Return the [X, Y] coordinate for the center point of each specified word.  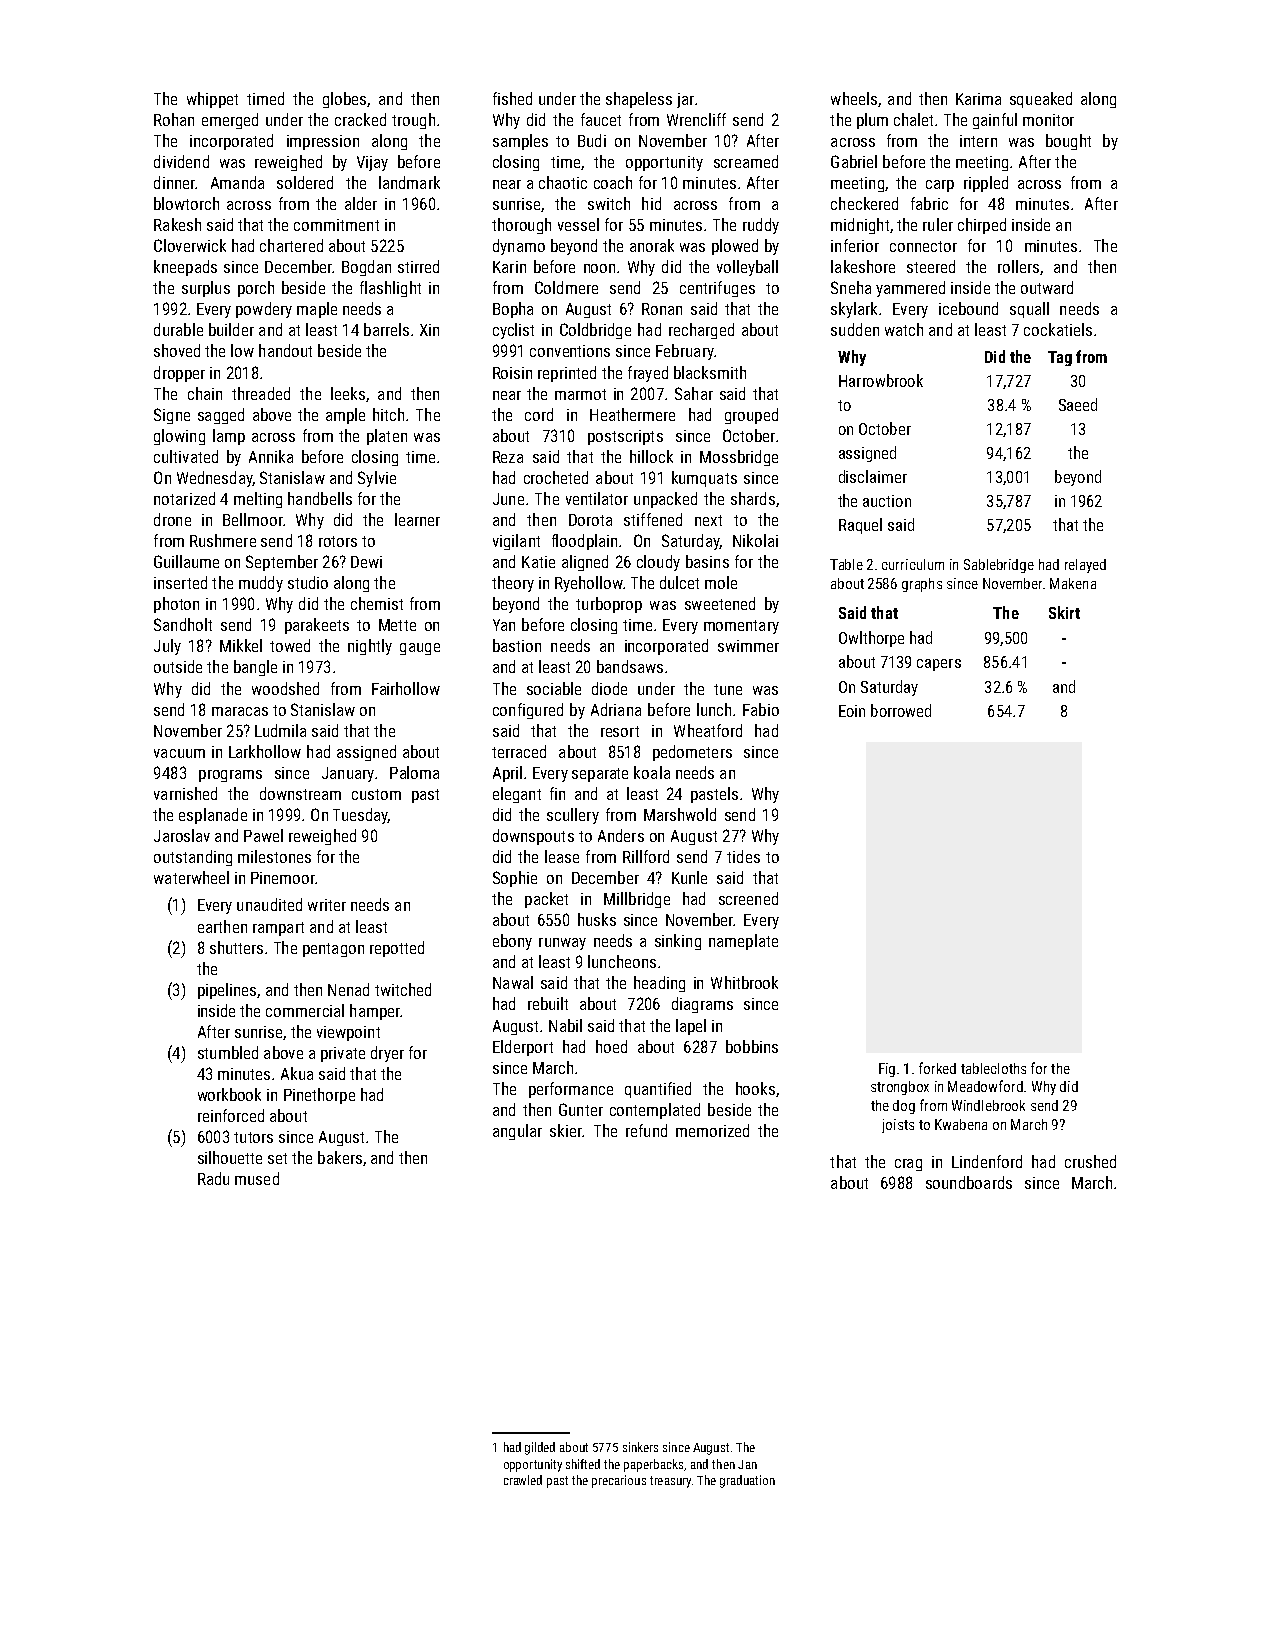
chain [205, 393]
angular [517, 1132]
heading [659, 984]
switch [609, 203]
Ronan [662, 309]
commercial [305, 1010]
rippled [986, 184]
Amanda [237, 182]
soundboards [969, 1182]
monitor [1048, 120]
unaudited [269, 904]
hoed [611, 1046]
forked [937, 1068]
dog [904, 1107]
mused [257, 1178]
